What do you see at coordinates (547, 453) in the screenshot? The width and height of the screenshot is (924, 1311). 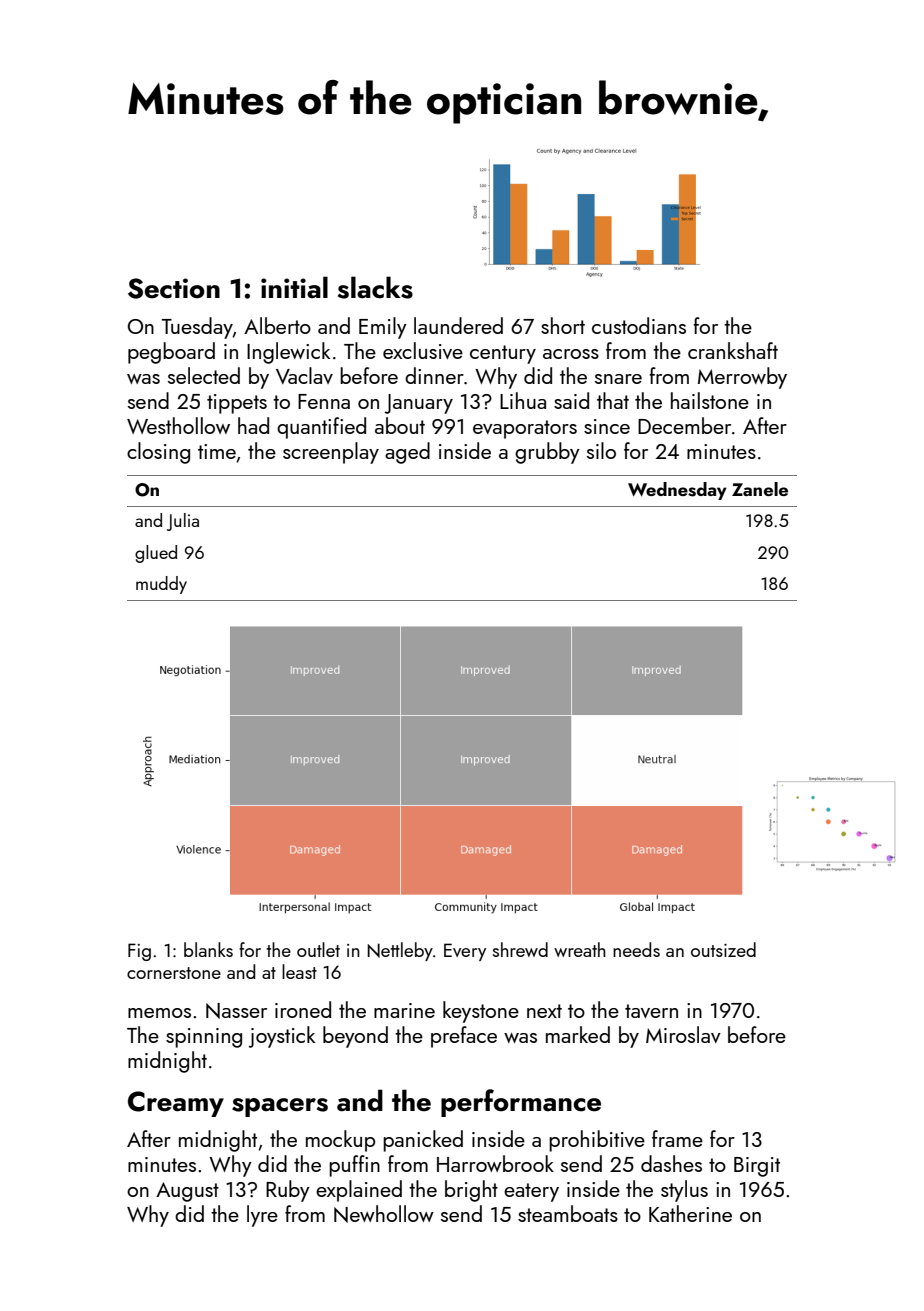 I see `grubby` at bounding box center [547, 453].
